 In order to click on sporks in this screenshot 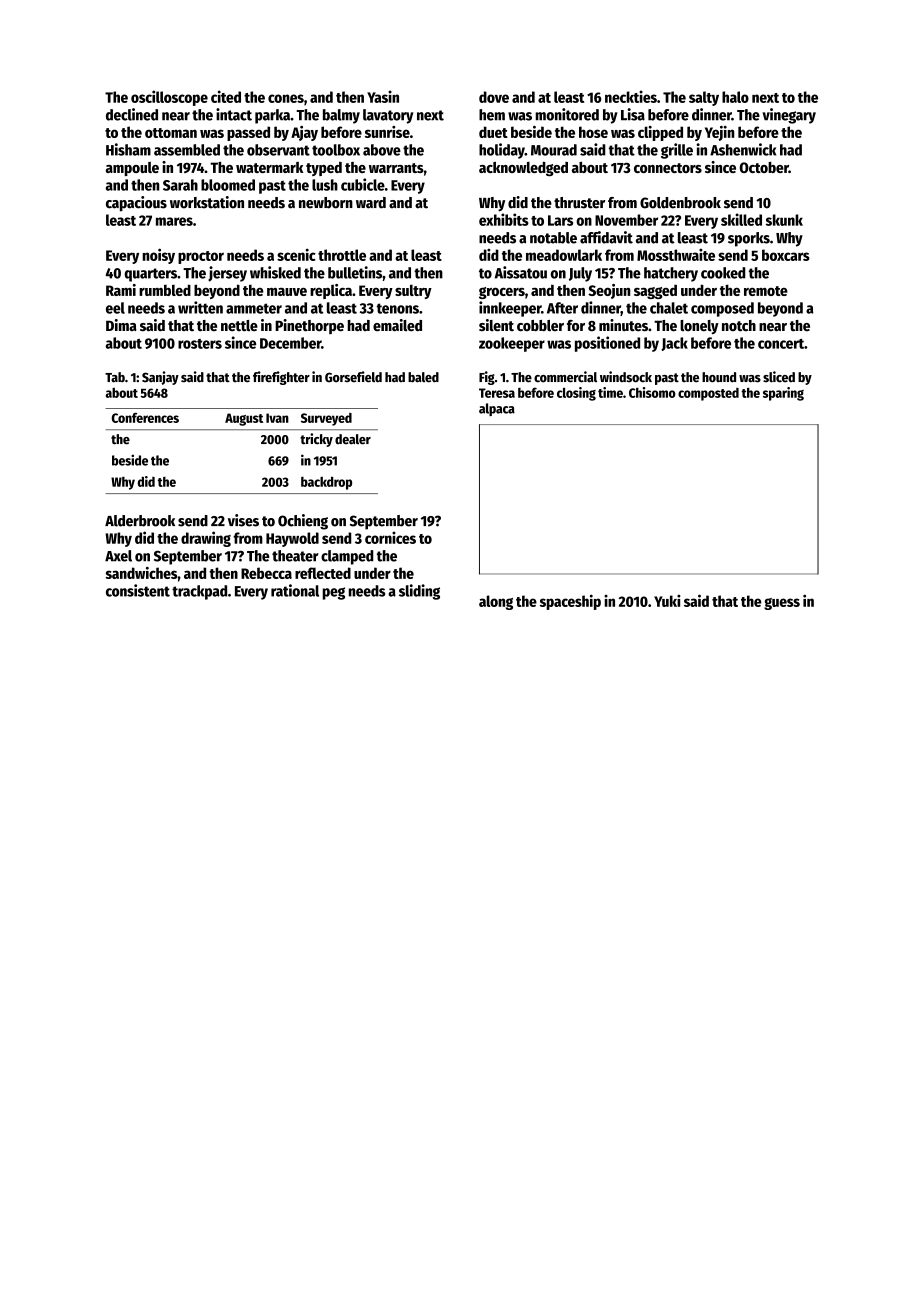, I will do `click(749, 239)`.
